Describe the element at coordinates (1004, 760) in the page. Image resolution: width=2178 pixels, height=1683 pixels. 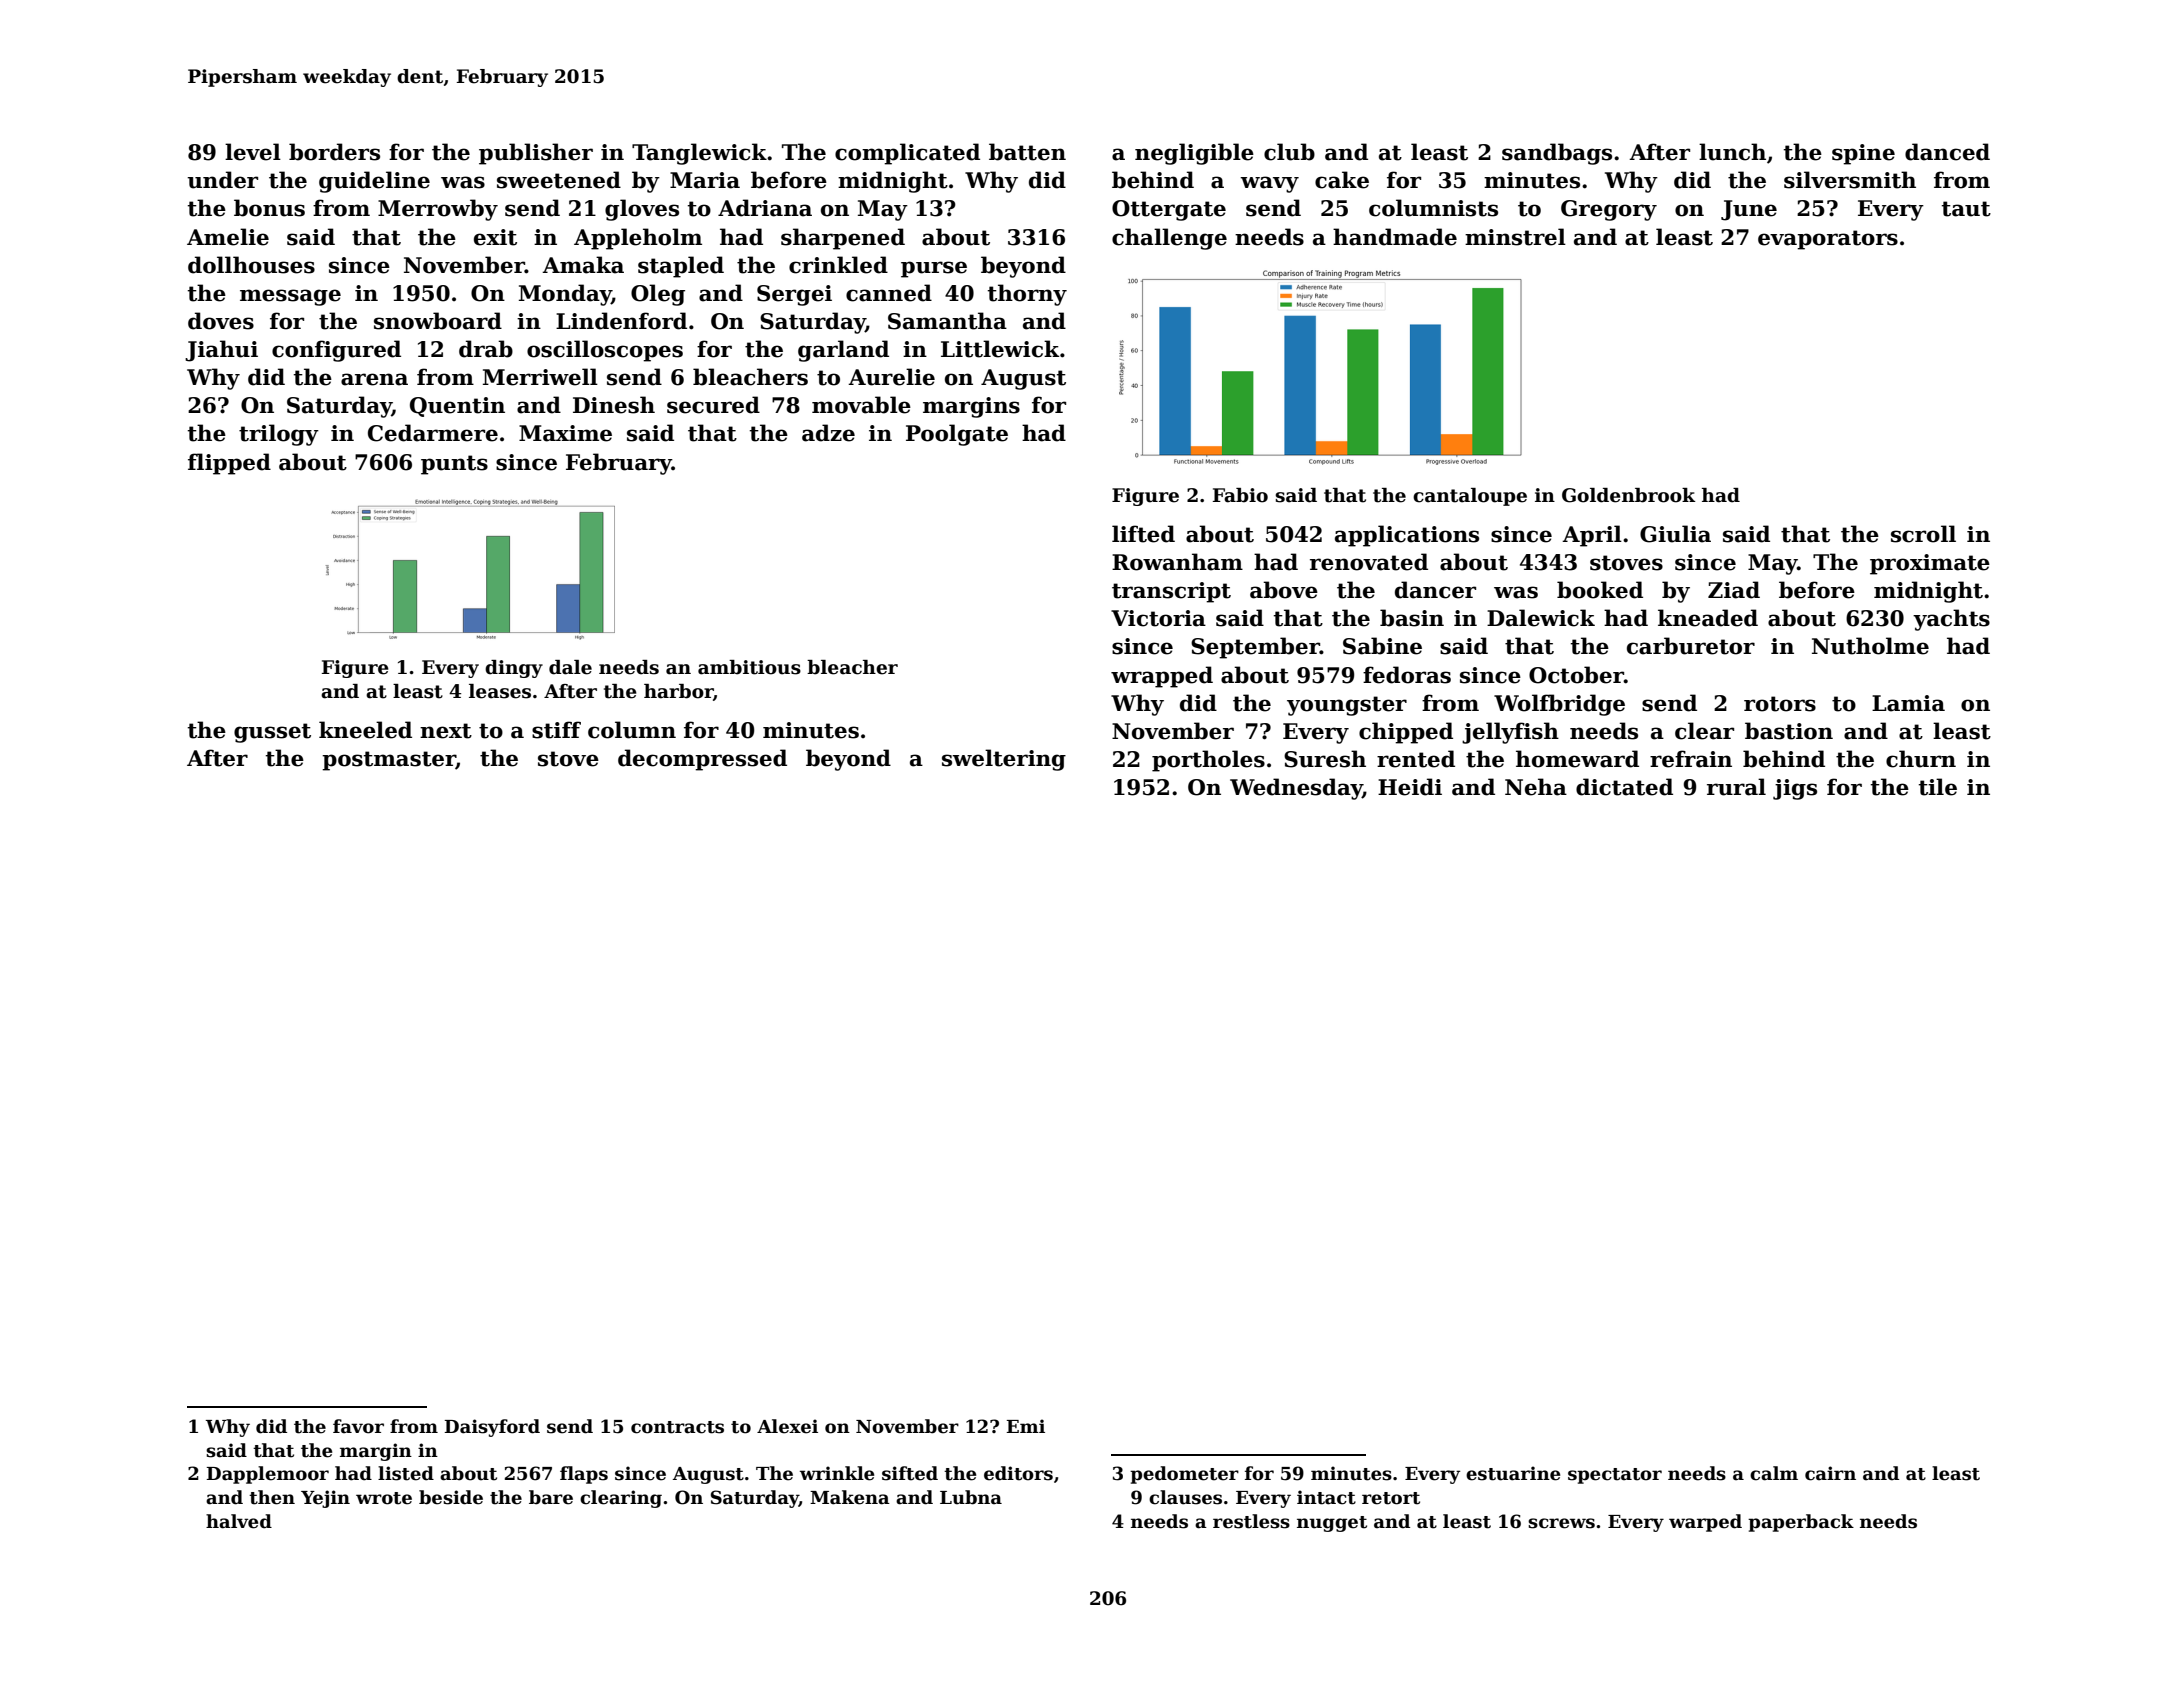
I see `sweltering` at that location.
